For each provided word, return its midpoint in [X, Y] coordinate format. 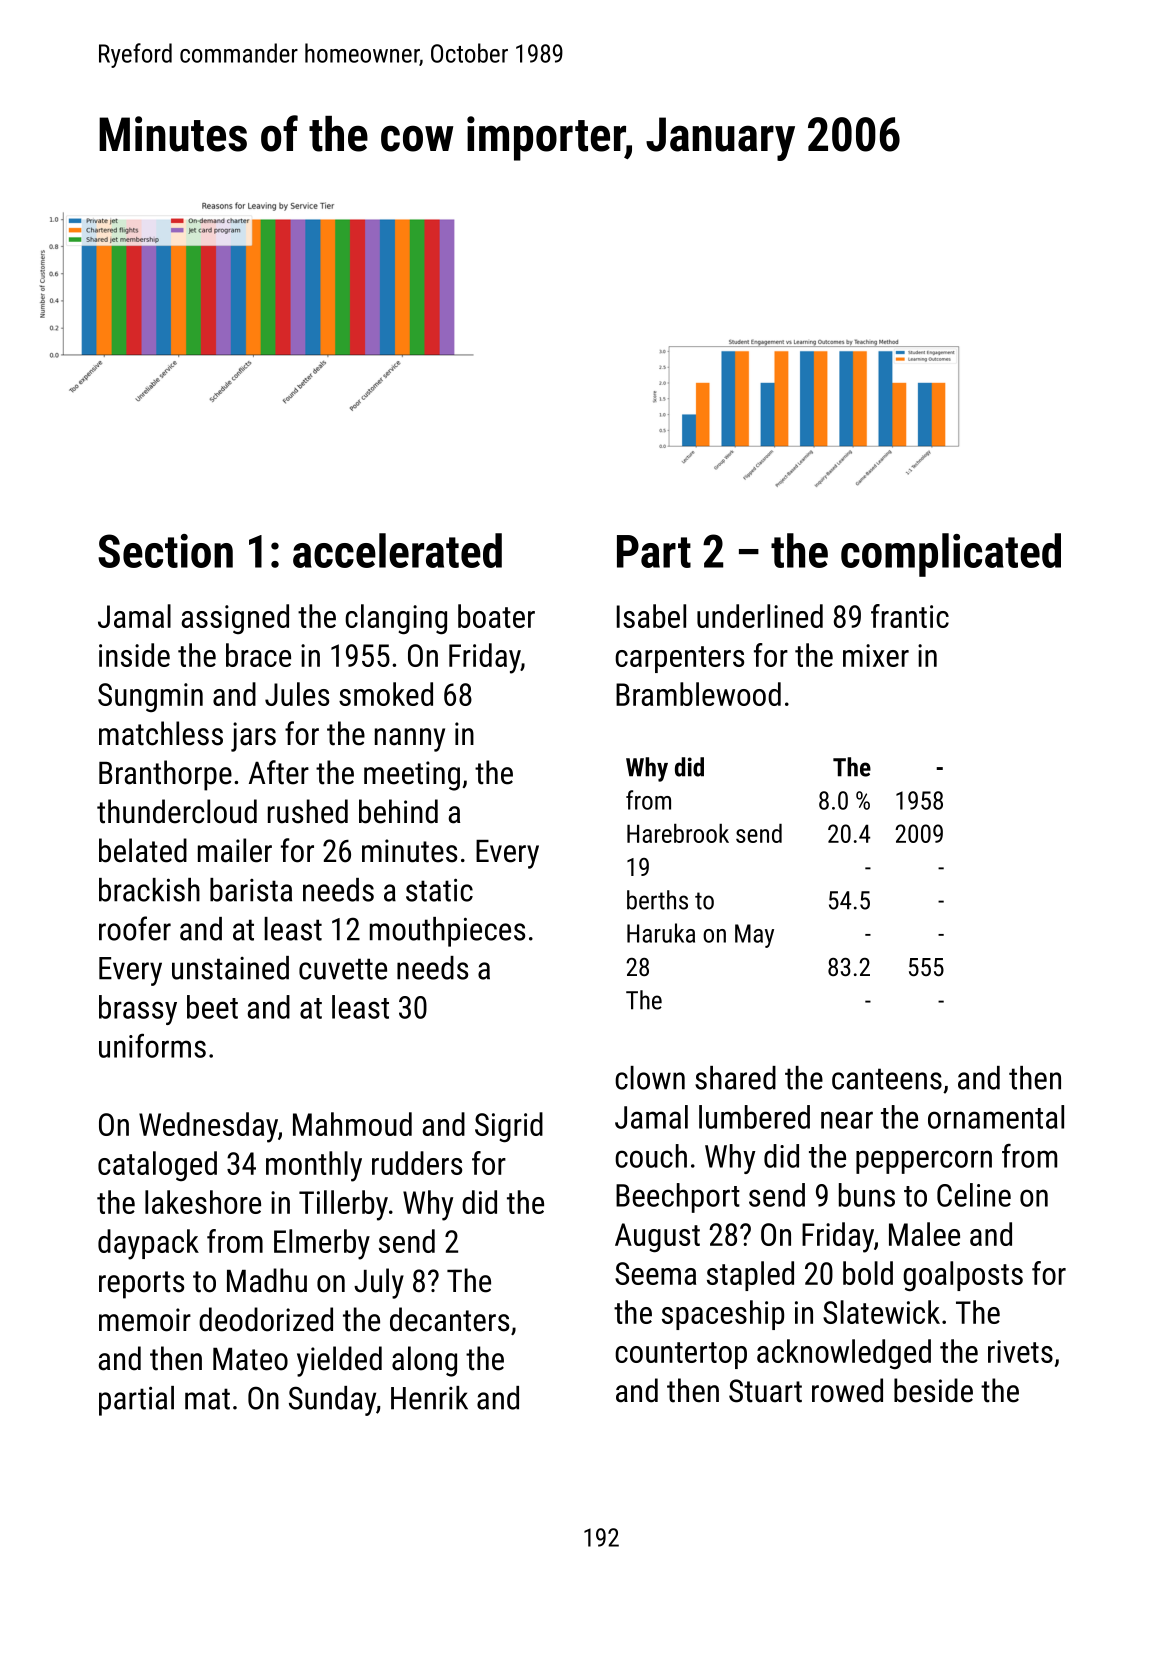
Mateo [250, 1359]
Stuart [765, 1391]
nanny [410, 740]
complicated [951, 555]
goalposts [963, 1276]
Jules [297, 694]
